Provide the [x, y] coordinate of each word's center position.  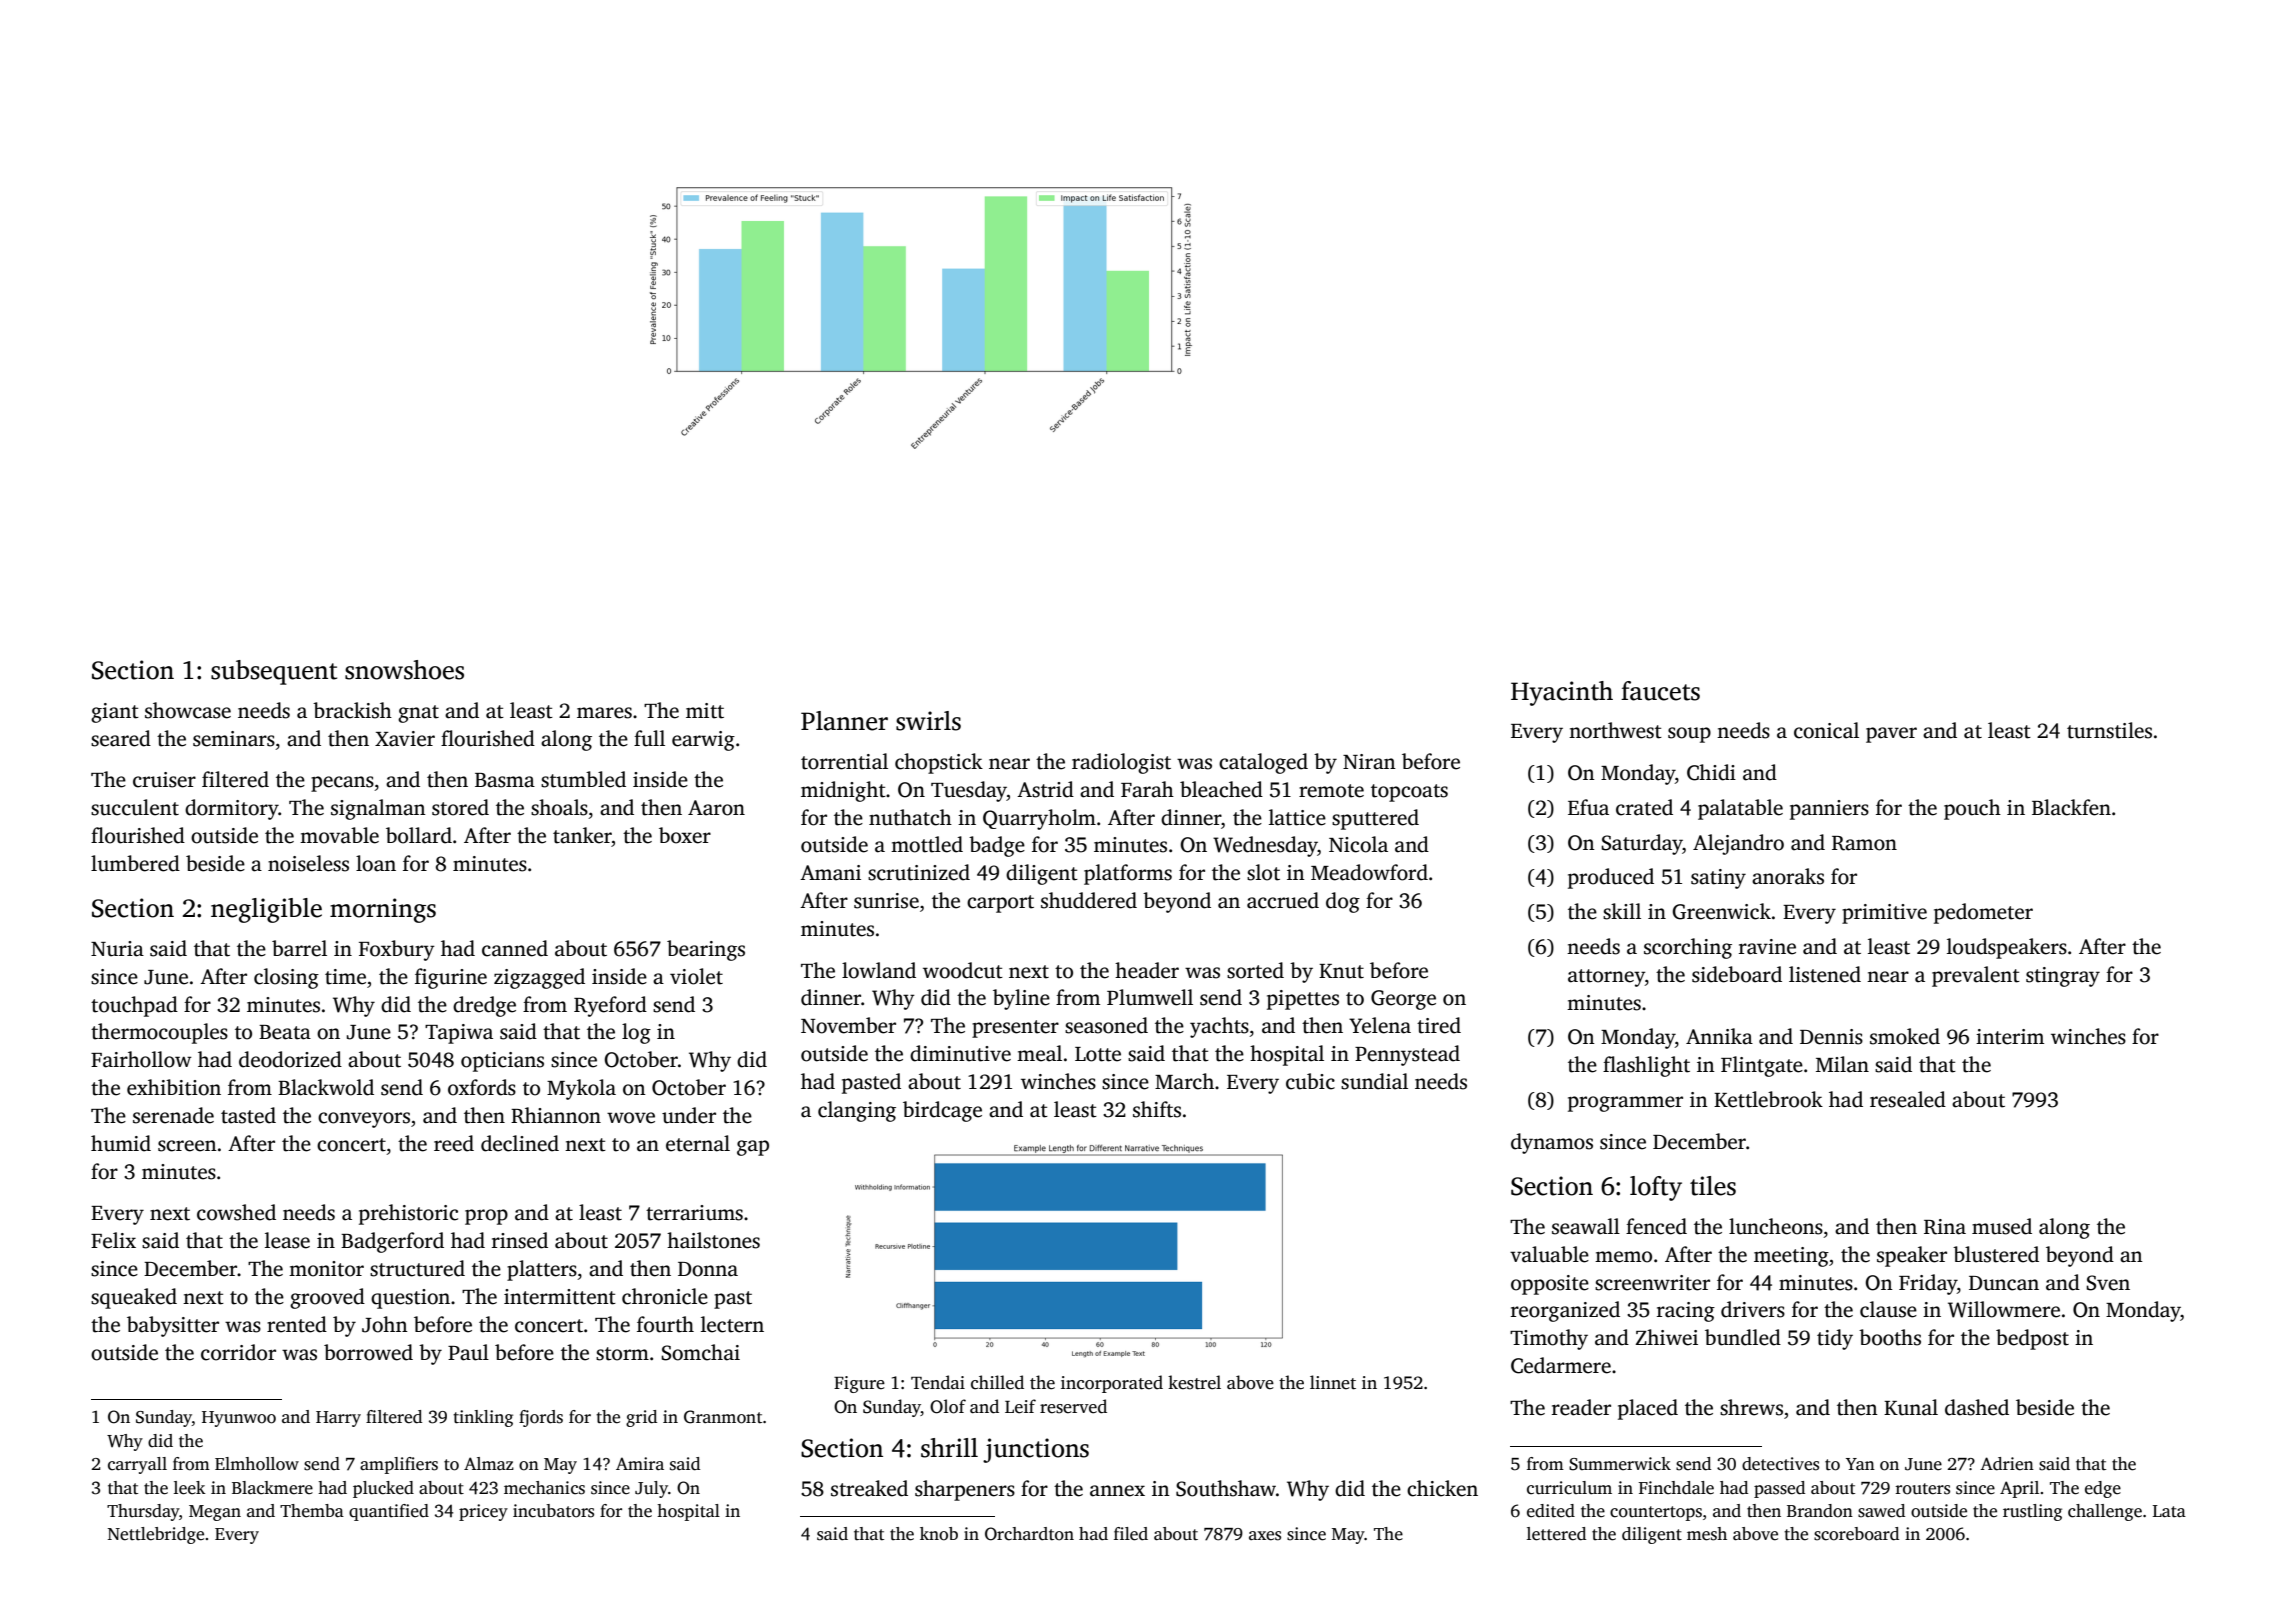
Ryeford [610, 1006]
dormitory [232, 809]
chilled [997, 1382]
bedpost [2032, 1339]
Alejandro [1738, 844]
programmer [1625, 1104]
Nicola [1358, 844]
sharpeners [965, 1490]
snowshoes [404, 670]
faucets [1660, 691]
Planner [844, 721]
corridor [238, 1352]
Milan [1842, 1064]
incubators [553, 1511]
